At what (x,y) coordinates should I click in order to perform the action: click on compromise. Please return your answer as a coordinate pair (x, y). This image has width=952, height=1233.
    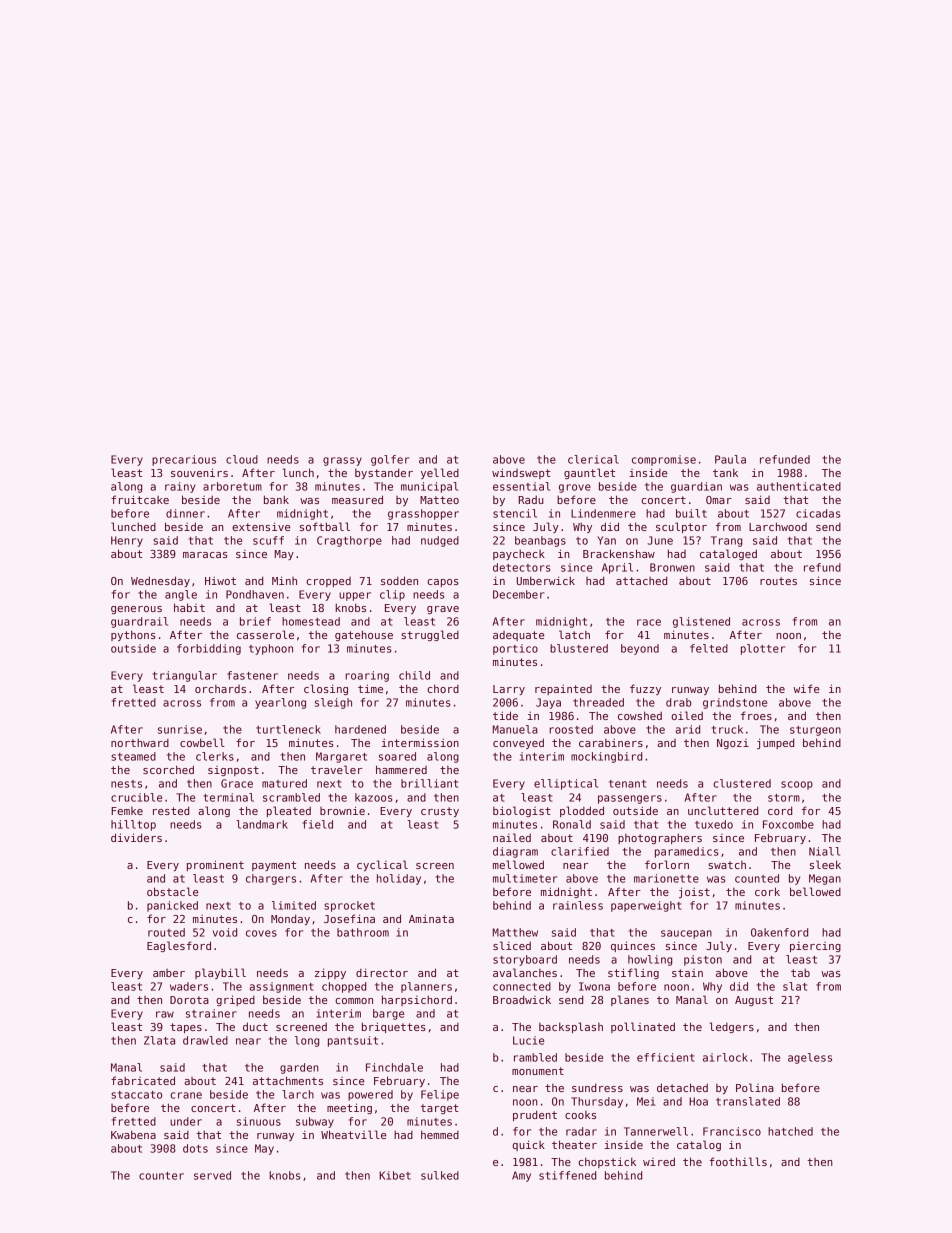
    Looking at the image, I should click on (664, 460).
